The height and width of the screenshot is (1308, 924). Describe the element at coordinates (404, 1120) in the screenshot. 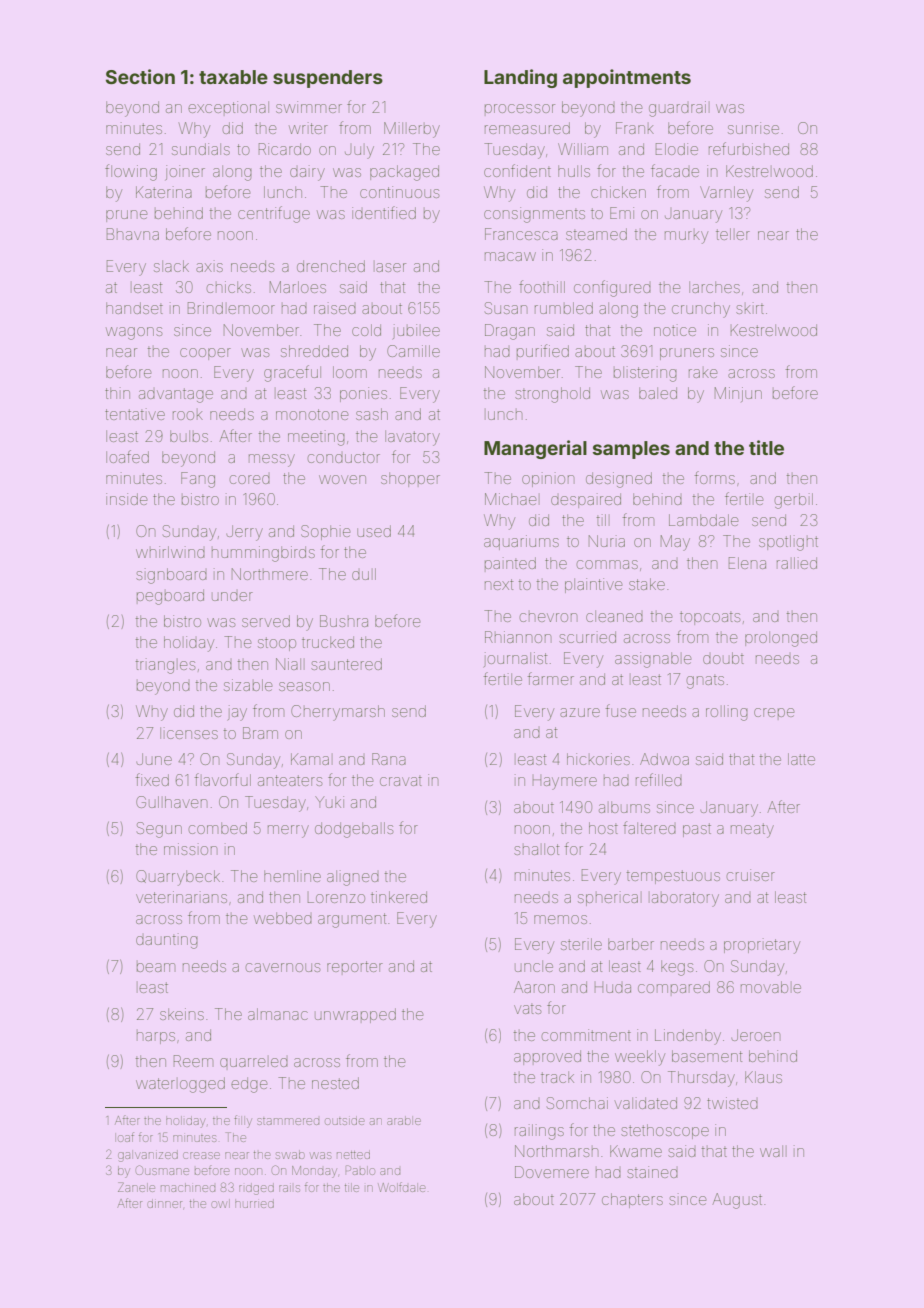

I see `arable` at that location.
